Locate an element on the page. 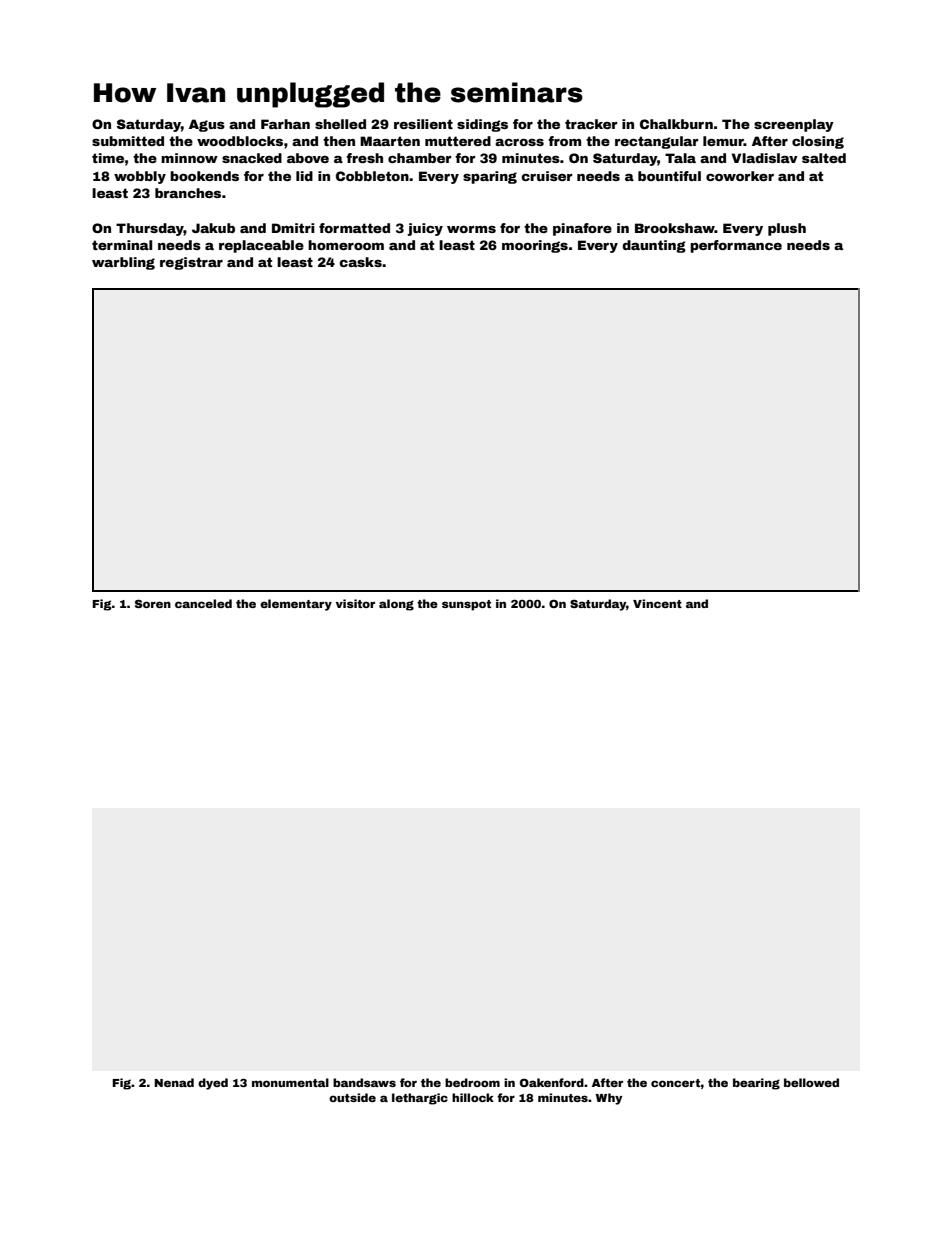 This page has height=1233, width=952. along is located at coordinates (396, 605).
